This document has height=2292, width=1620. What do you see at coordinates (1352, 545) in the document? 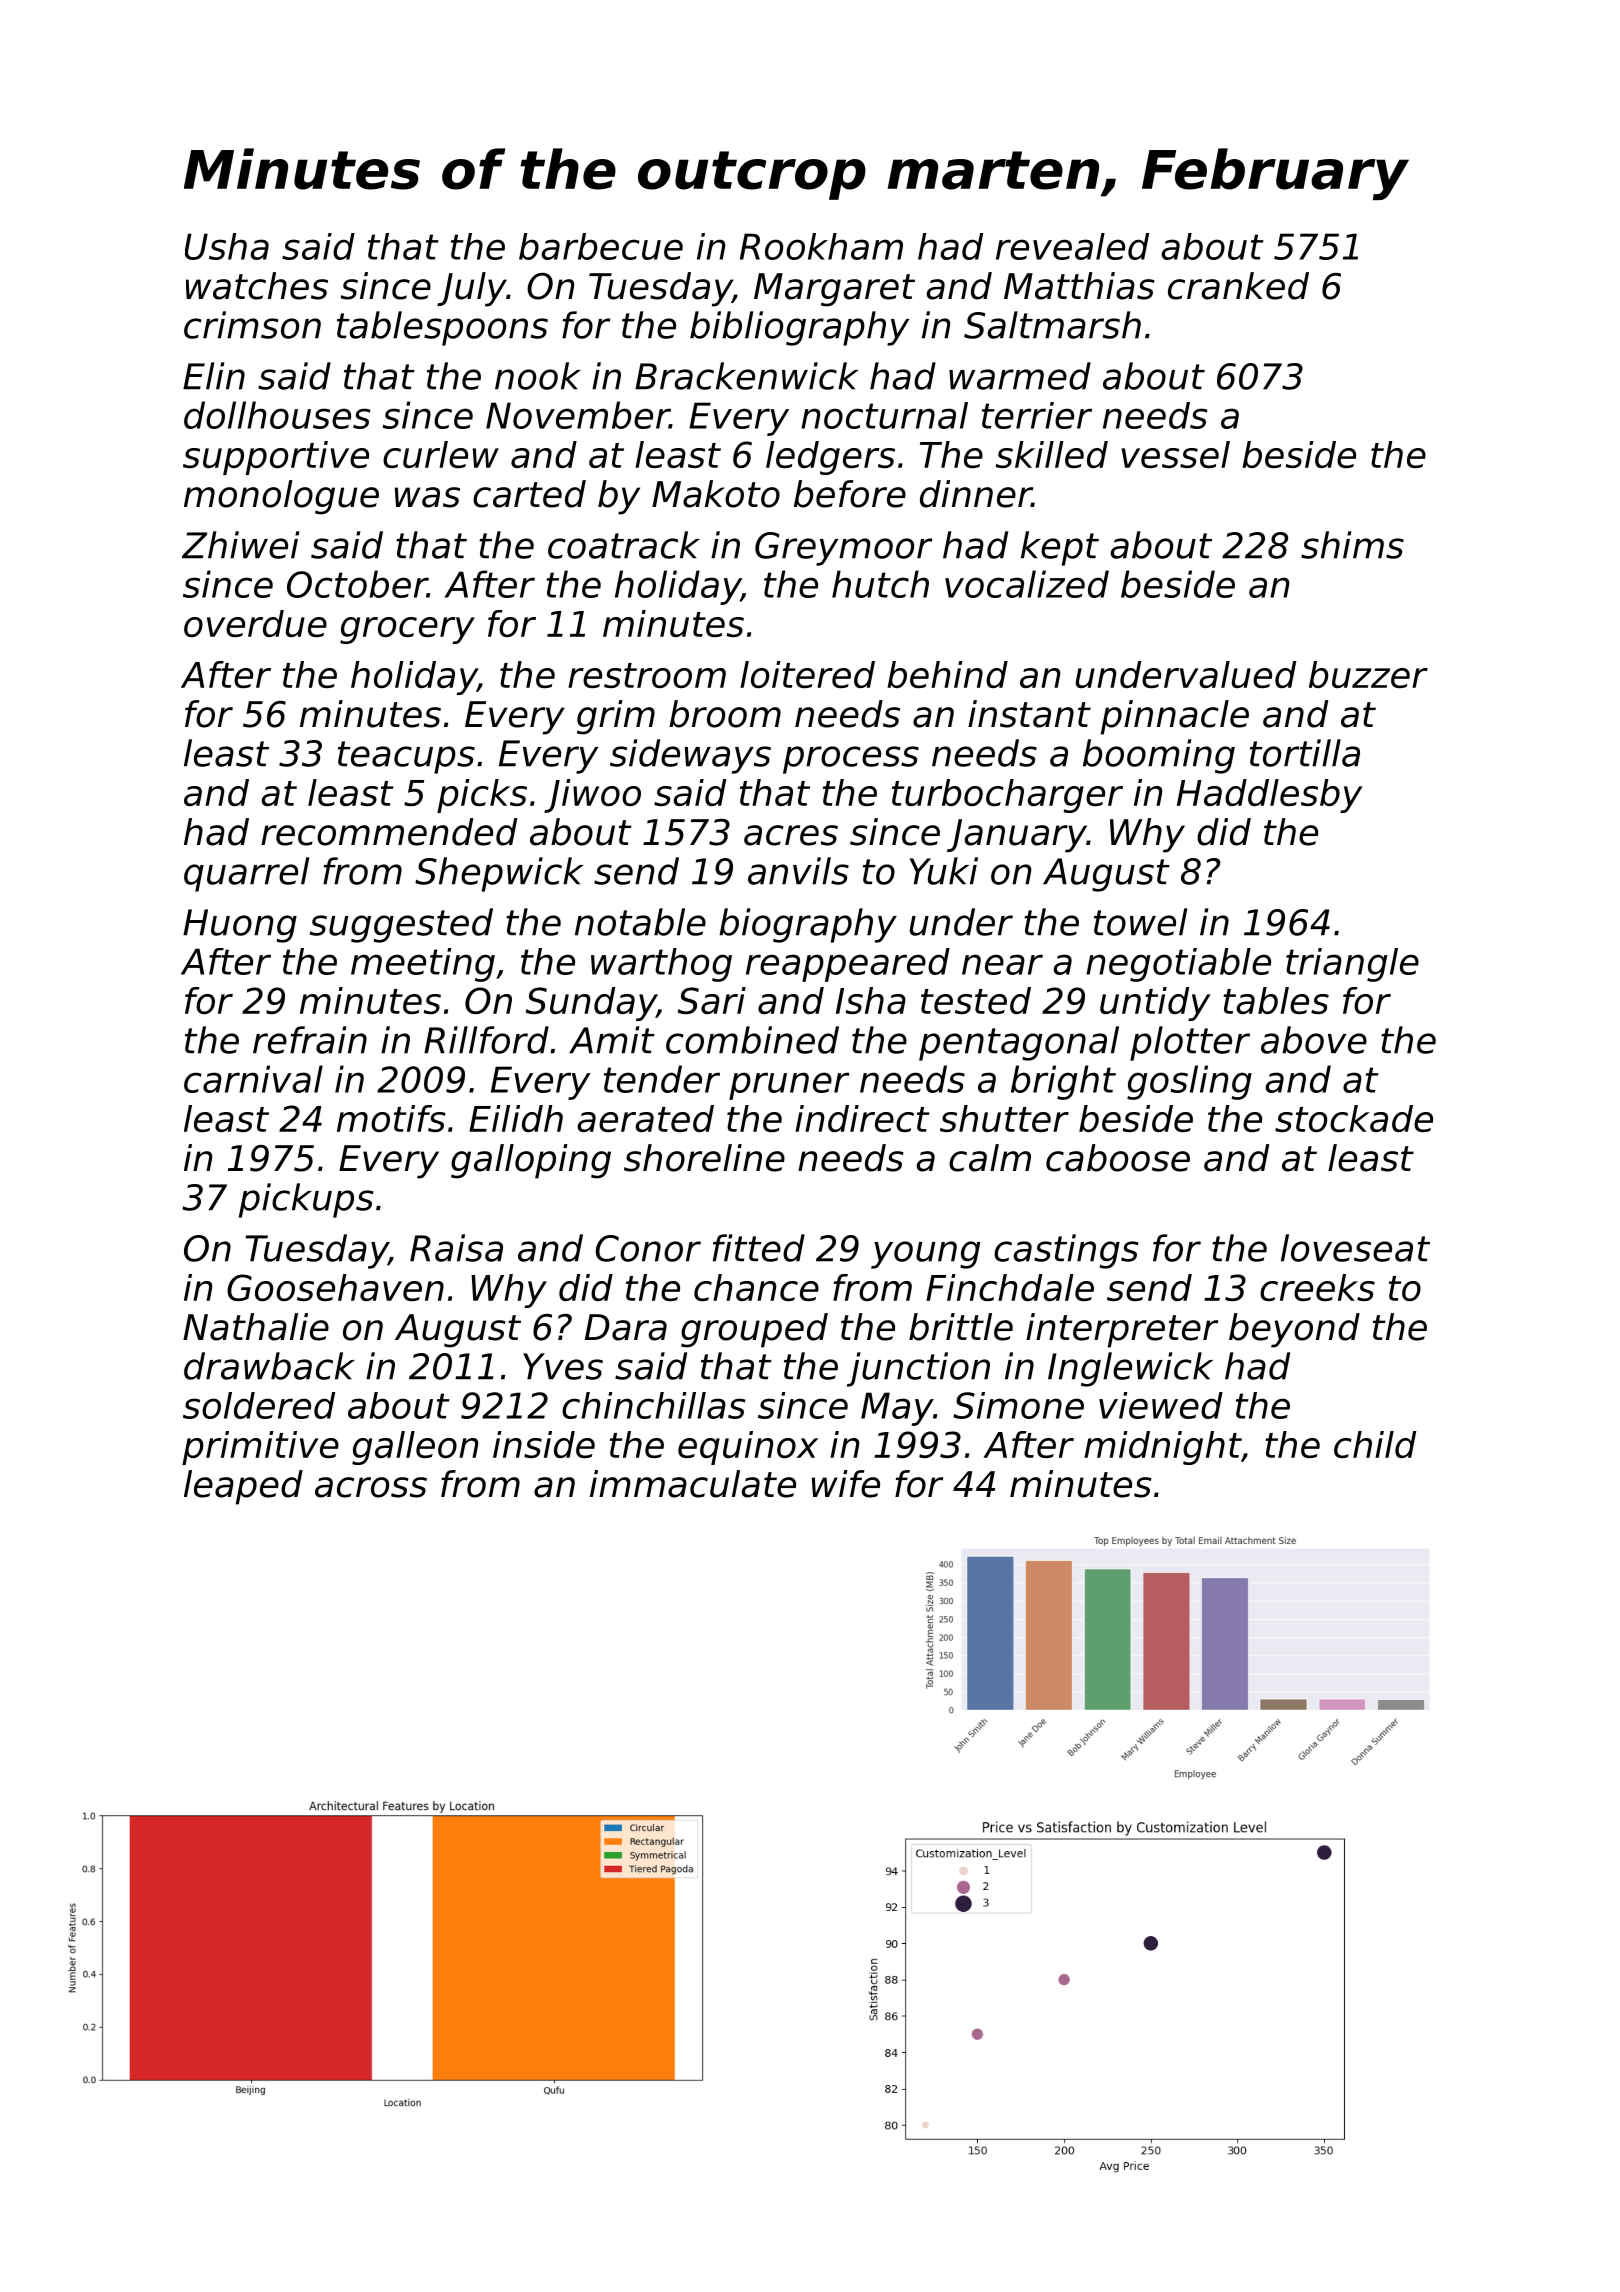
I see `shims` at bounding box center [1352, 545].
